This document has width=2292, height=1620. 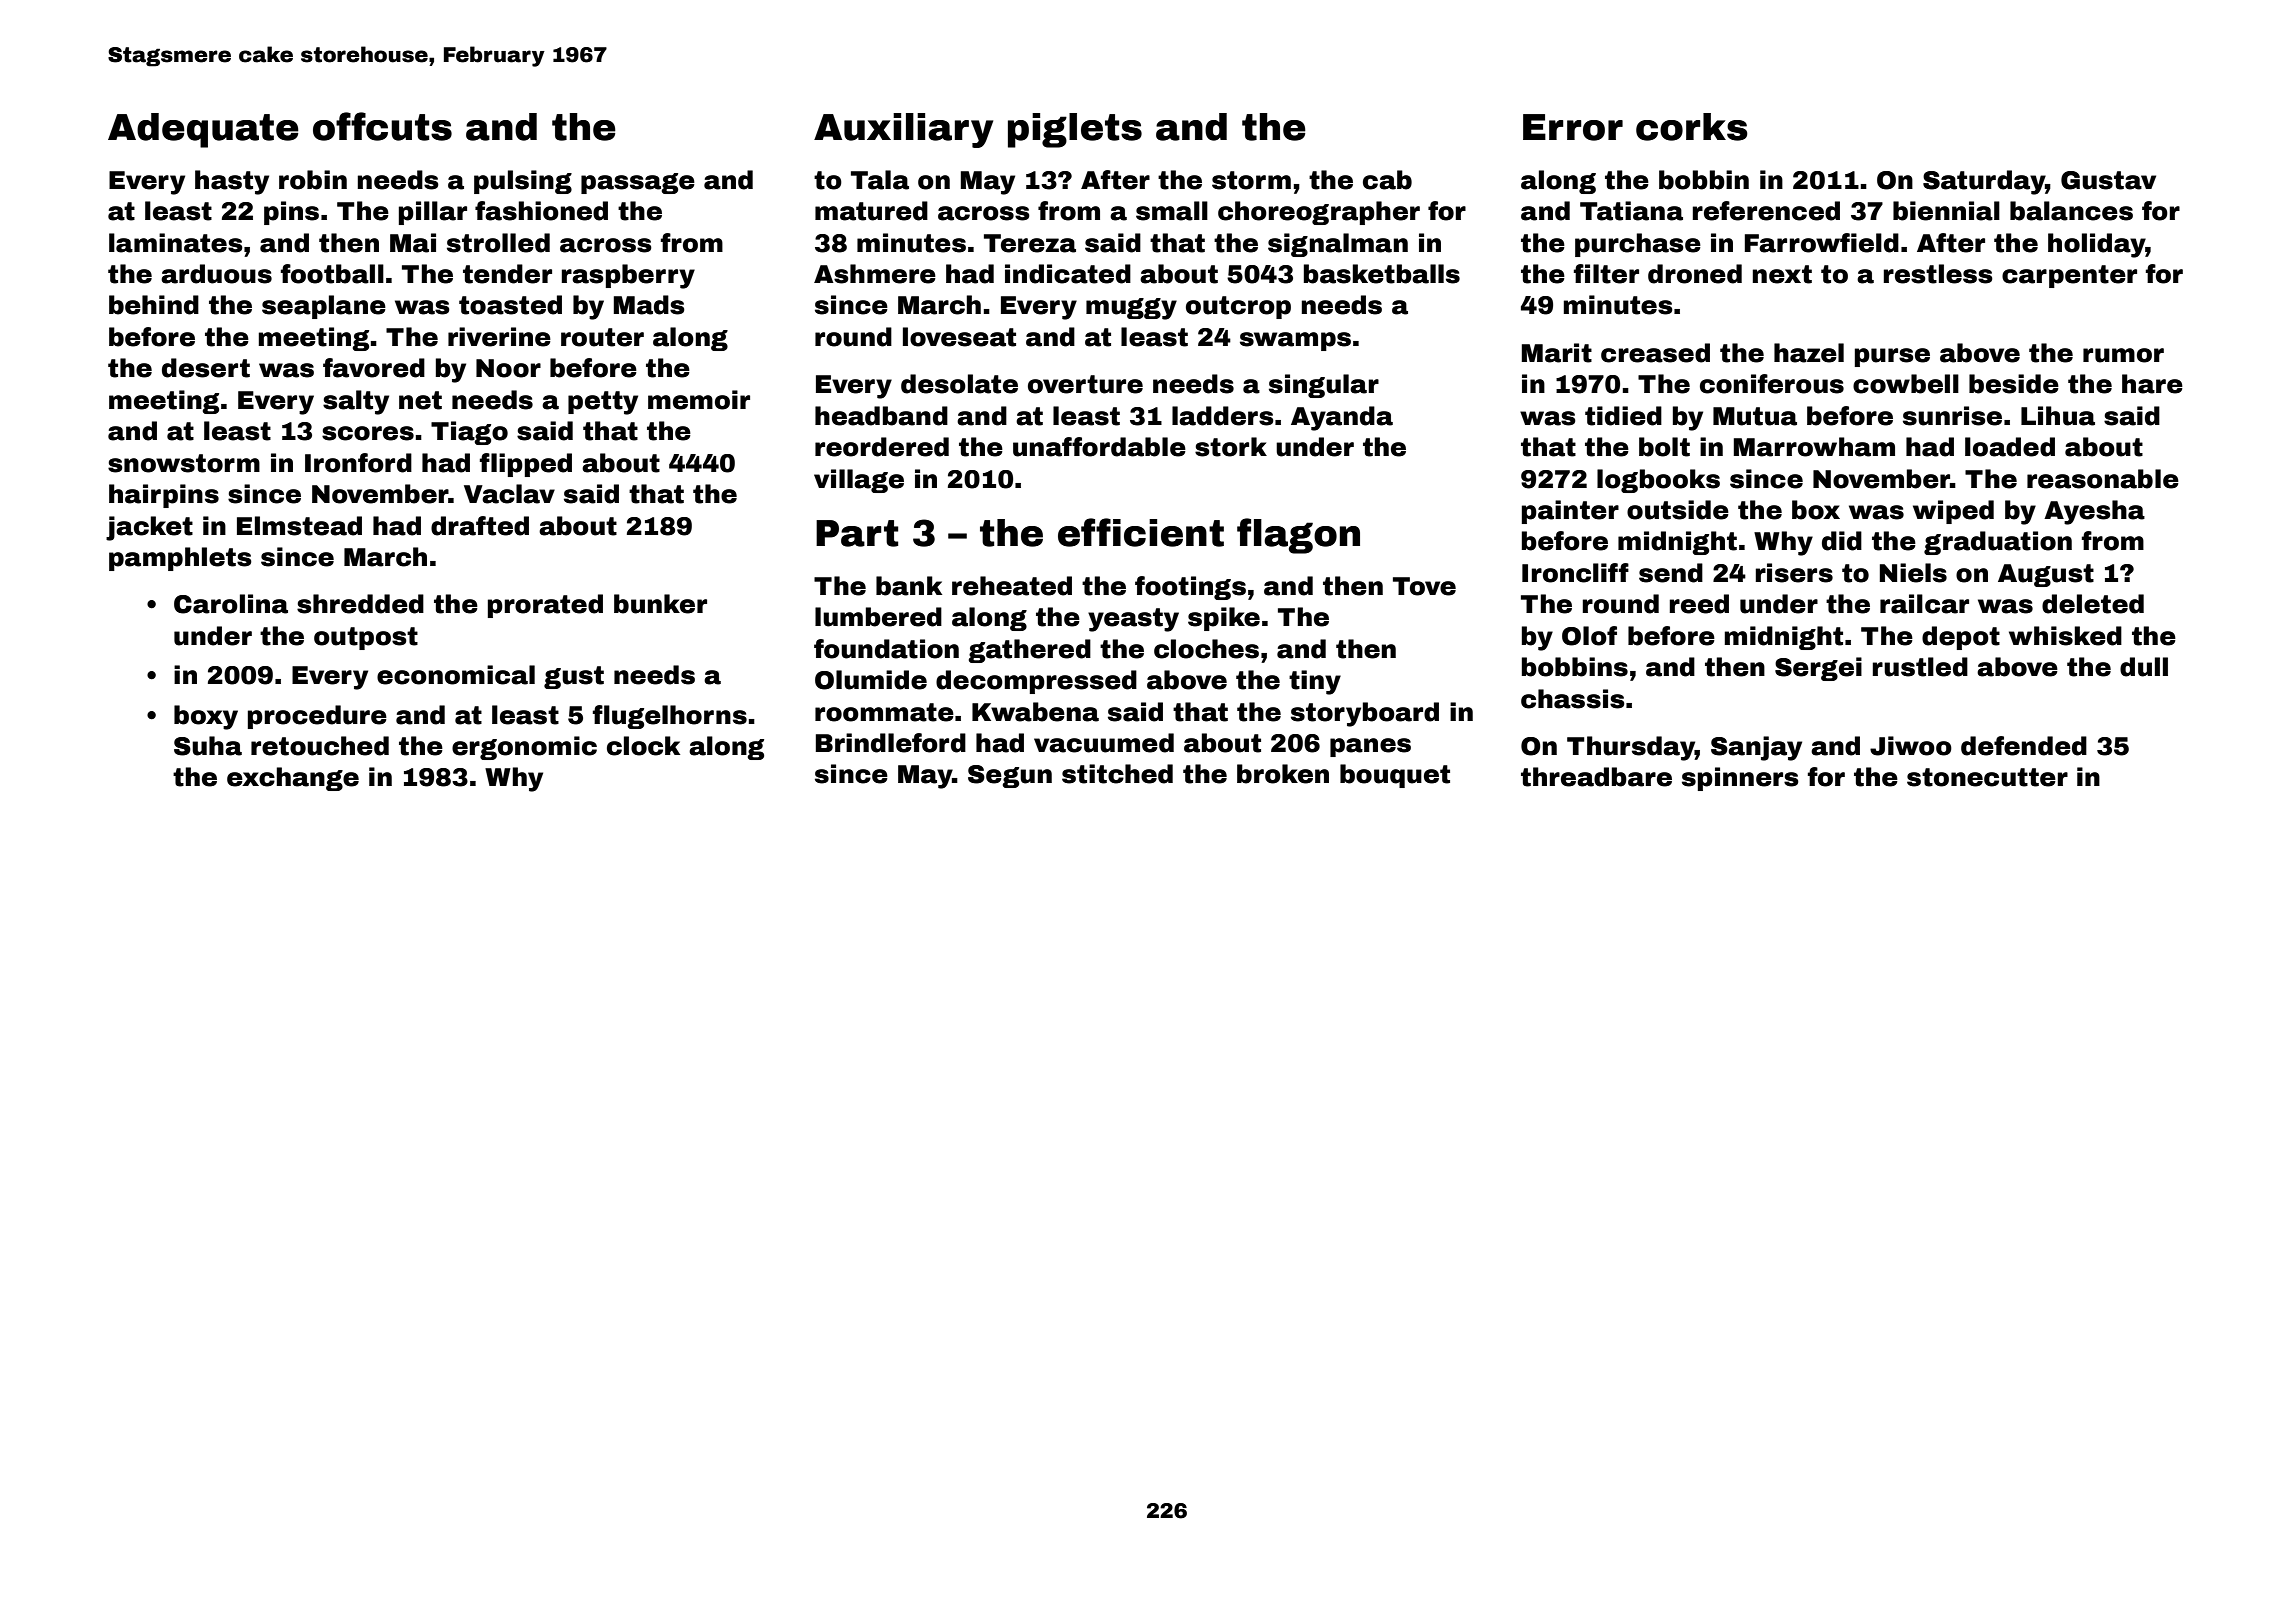 I want to click on foundation, so click(x=886, y=649).
